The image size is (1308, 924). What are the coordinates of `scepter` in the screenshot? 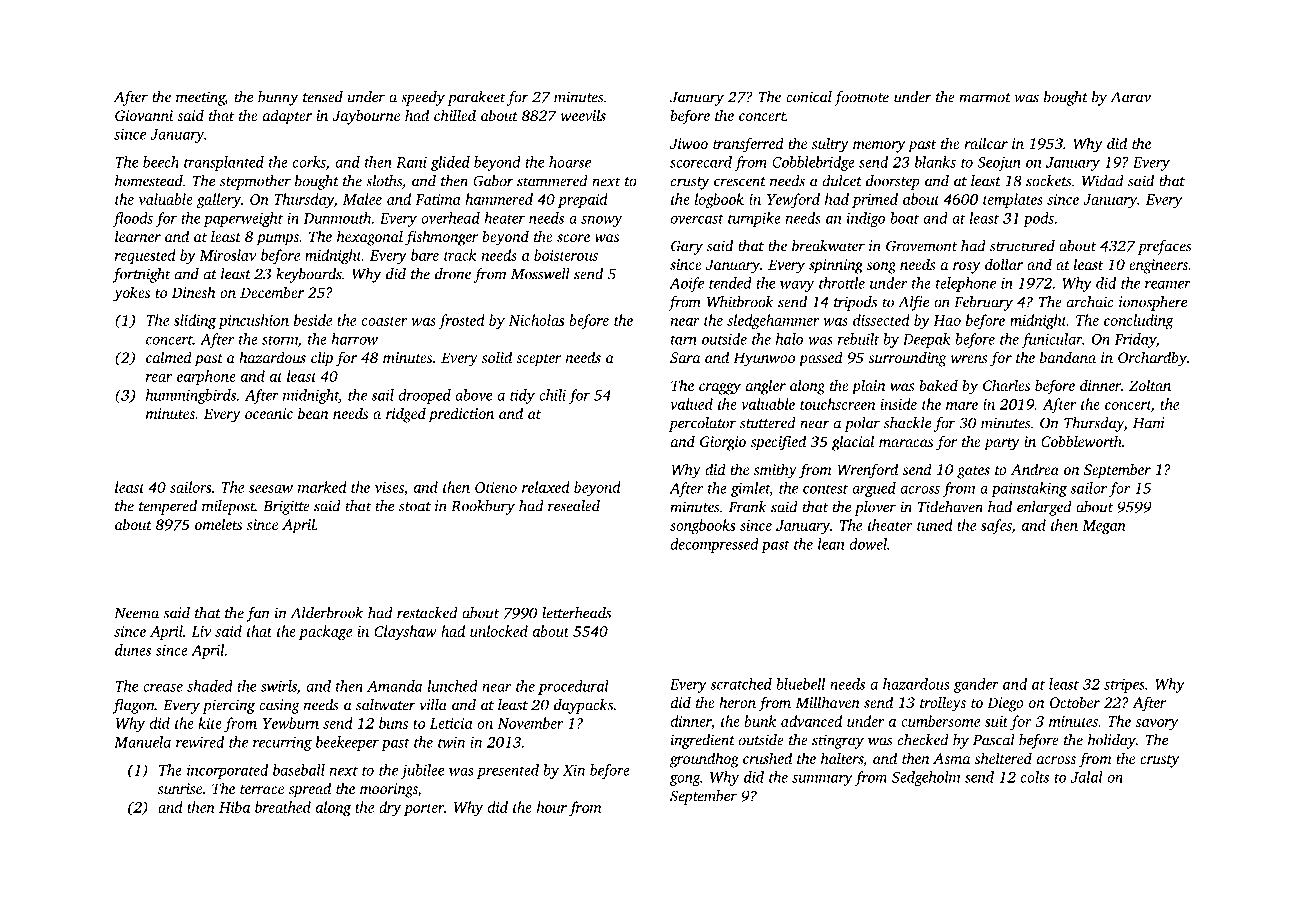 It's located at (539, 360).
